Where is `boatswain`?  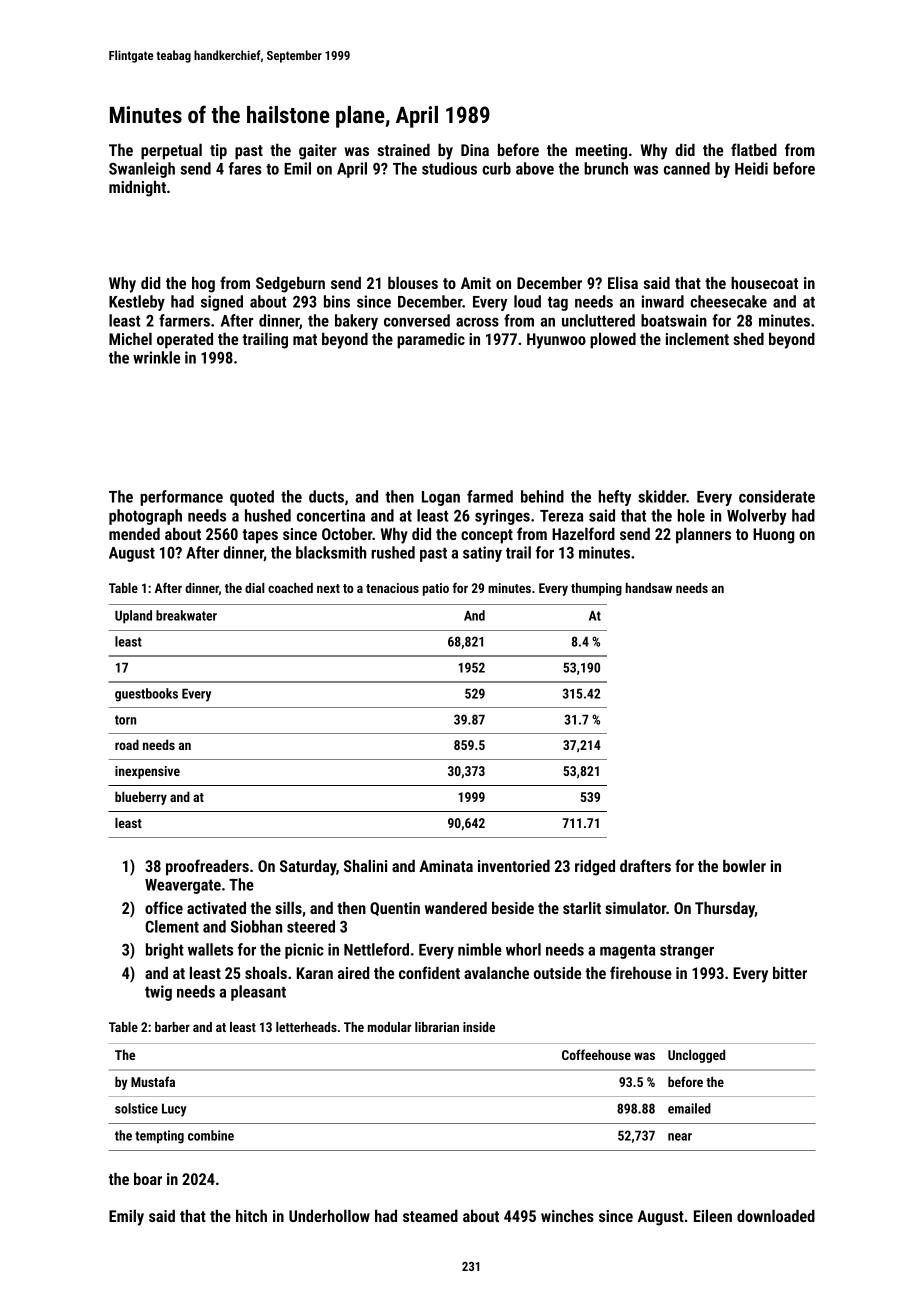
boatswain is located at coordinates (674, 320).
